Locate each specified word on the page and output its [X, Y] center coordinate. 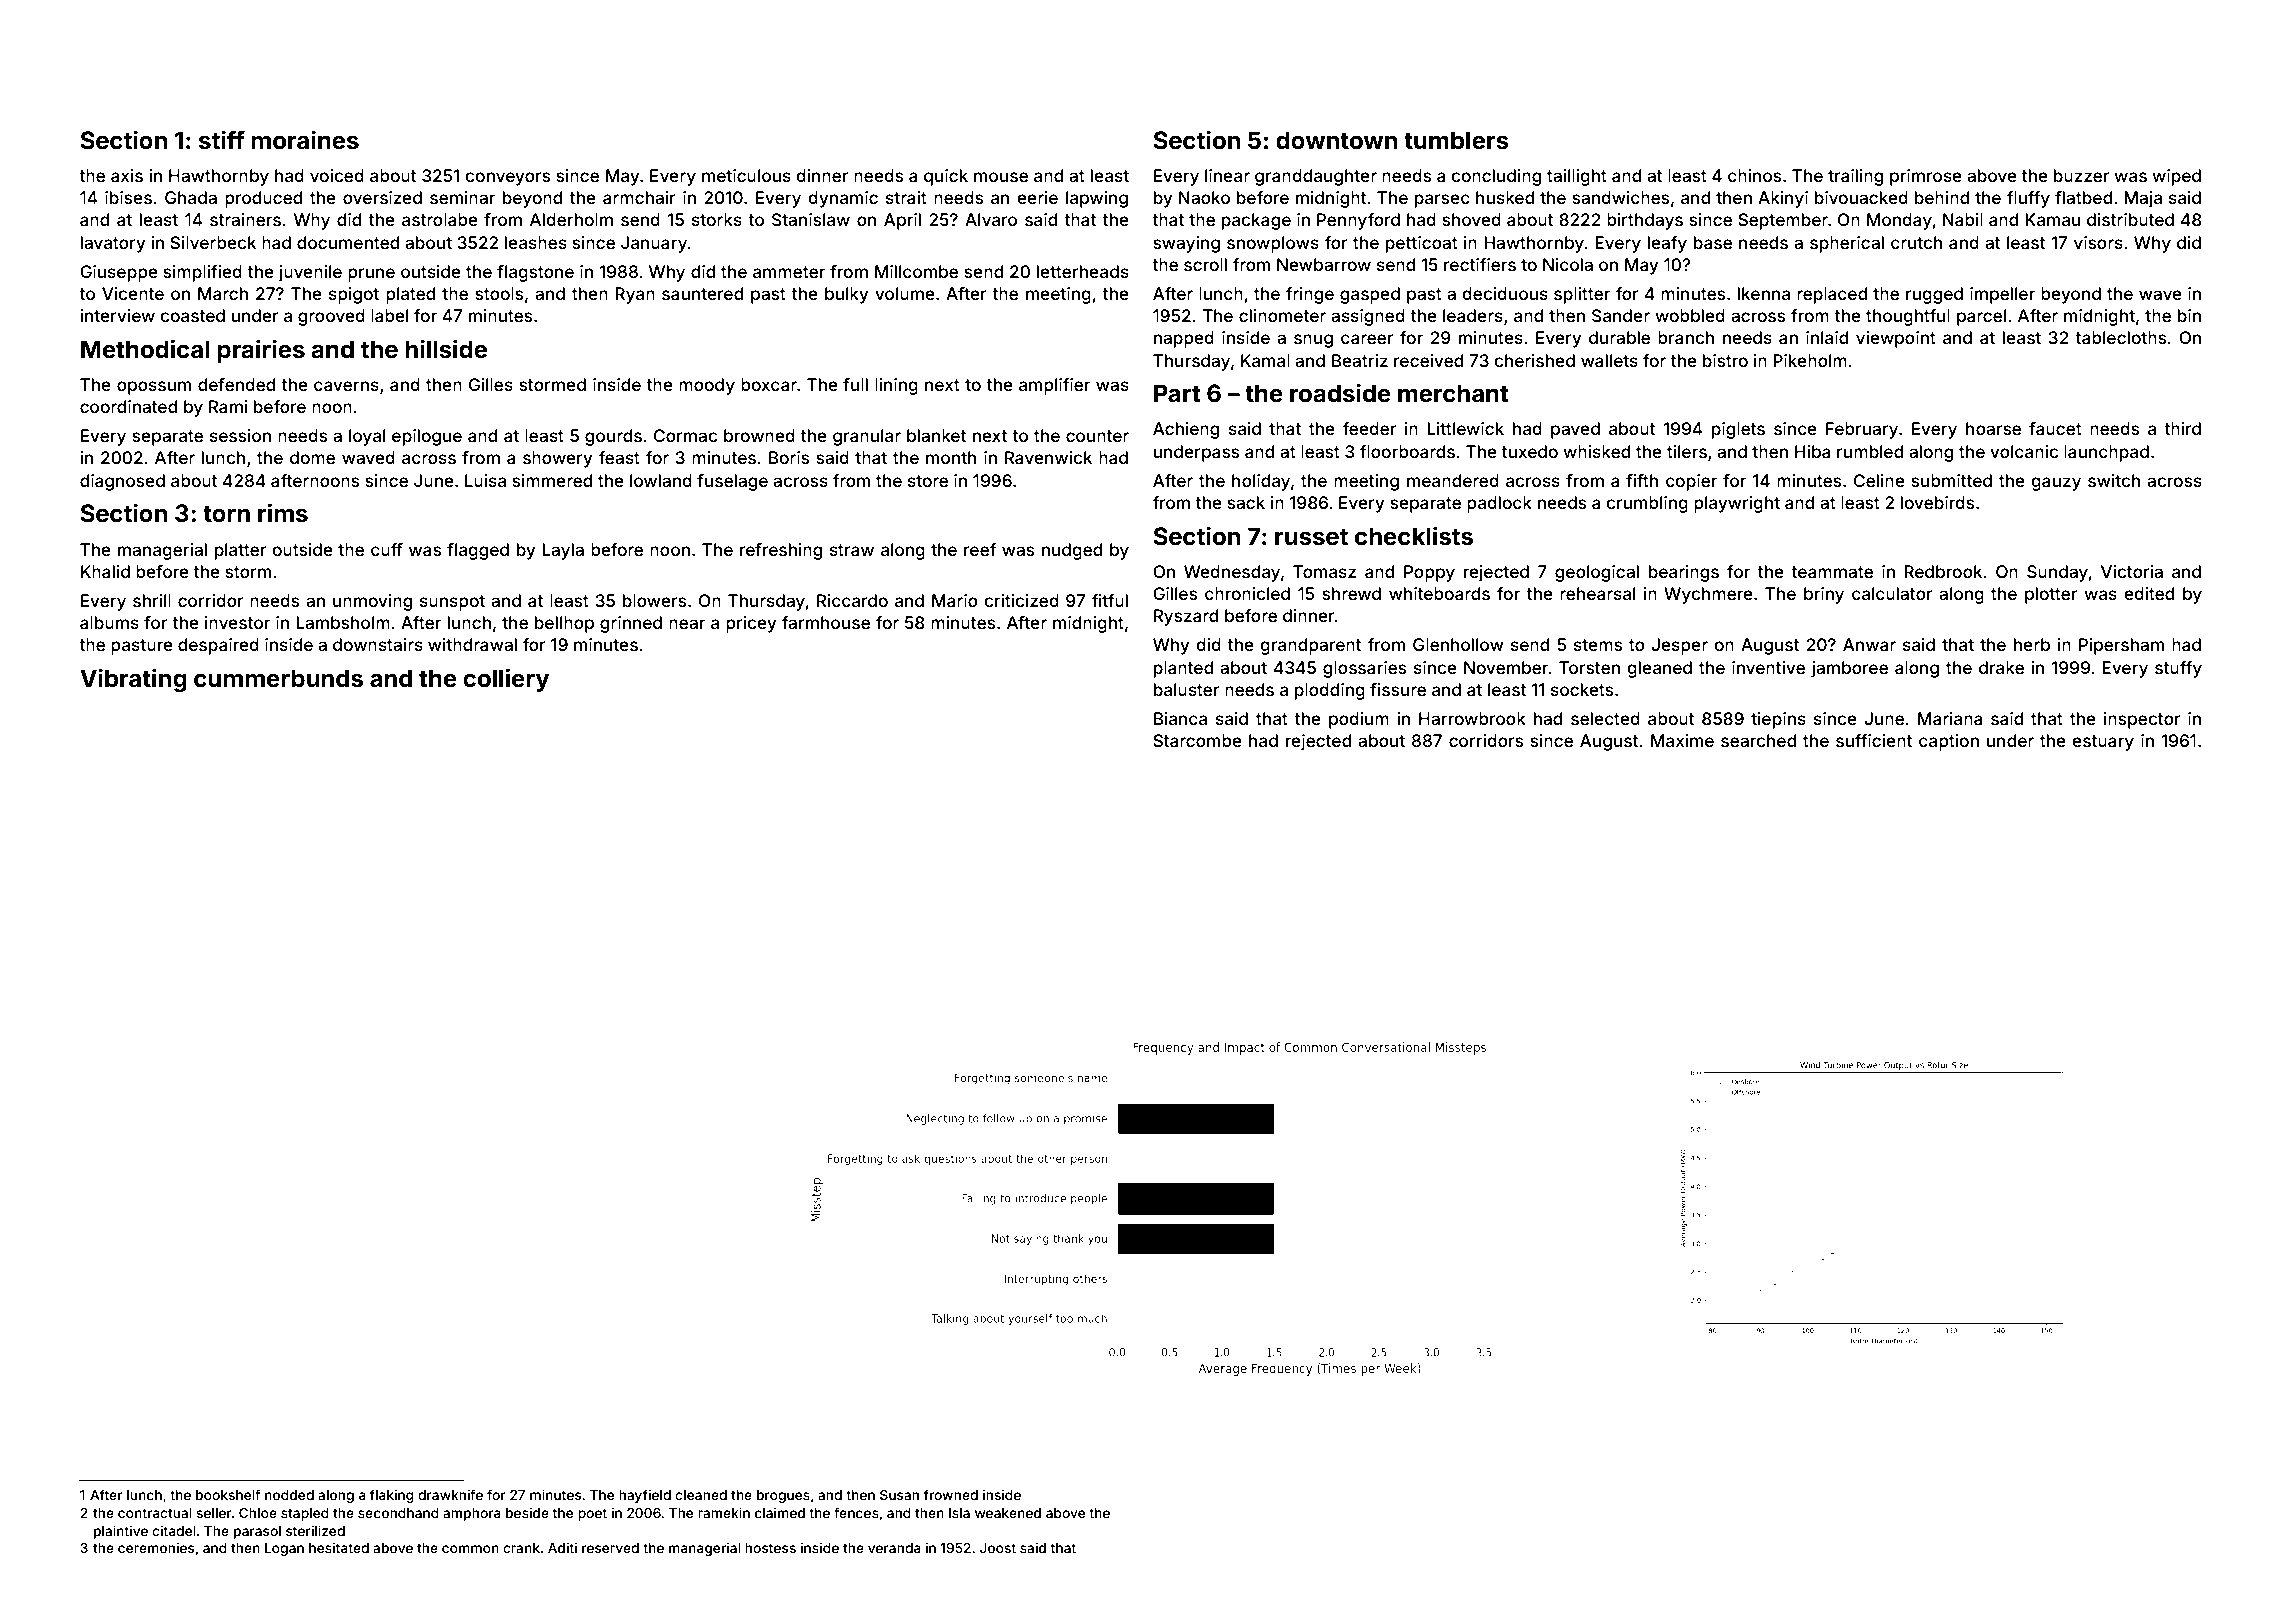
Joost [998, 1548]
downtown [1336, 140]
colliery [506, 680]
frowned [951, 1494]
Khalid [105, 571]
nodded [289, 1495]
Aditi [562, 1547]
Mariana [1950, 718]
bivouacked [1861, 197]
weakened [1008, 1513]
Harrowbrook [1472, 718]
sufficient [1874, 740]
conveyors [507, 179]
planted [1183, 669]
